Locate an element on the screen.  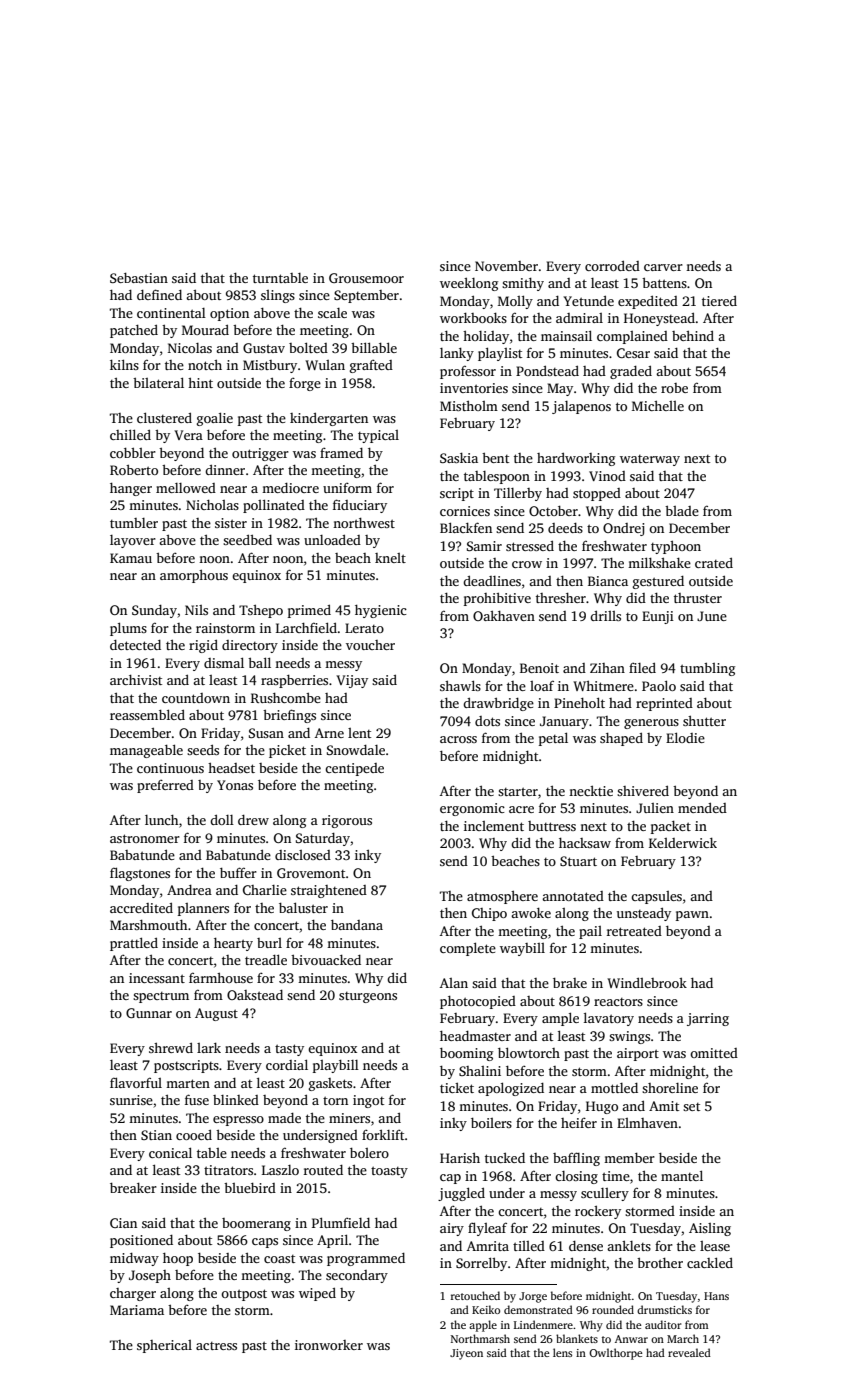
Aisling is located at coordinates (710, 1229).
